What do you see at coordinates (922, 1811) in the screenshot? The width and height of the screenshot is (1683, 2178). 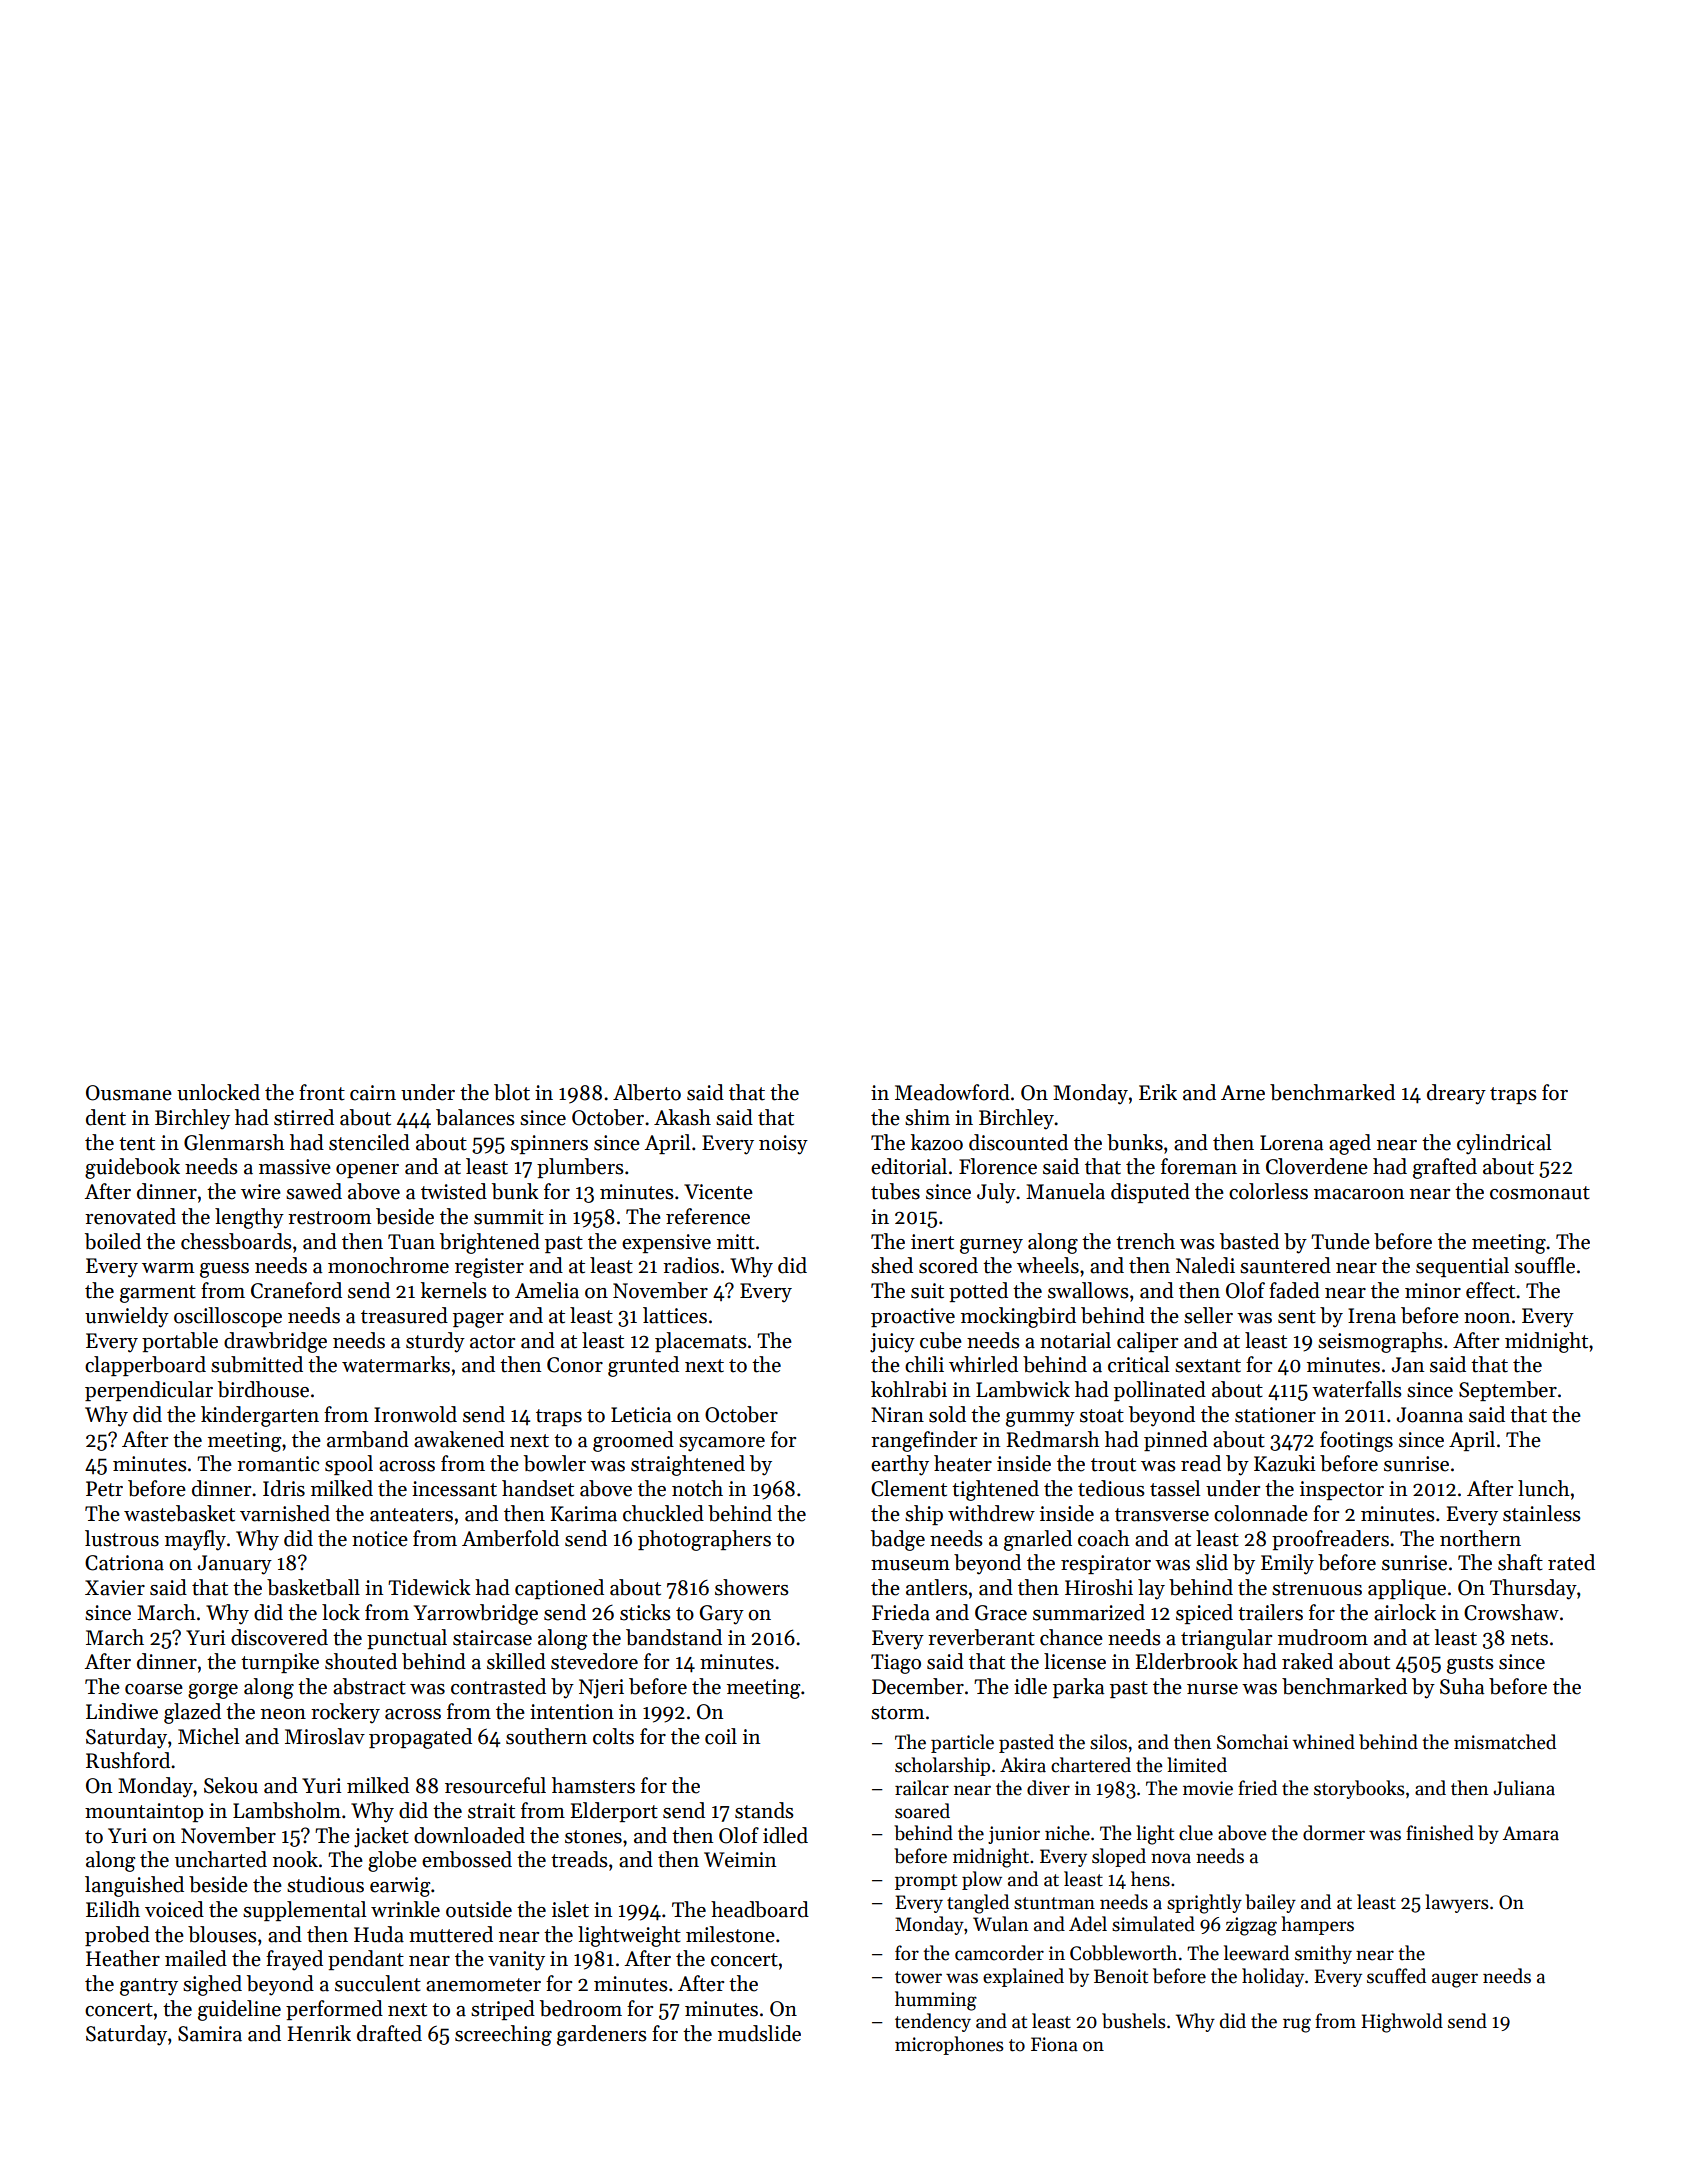 I see `soared` at bounding box center [922, 1811].
